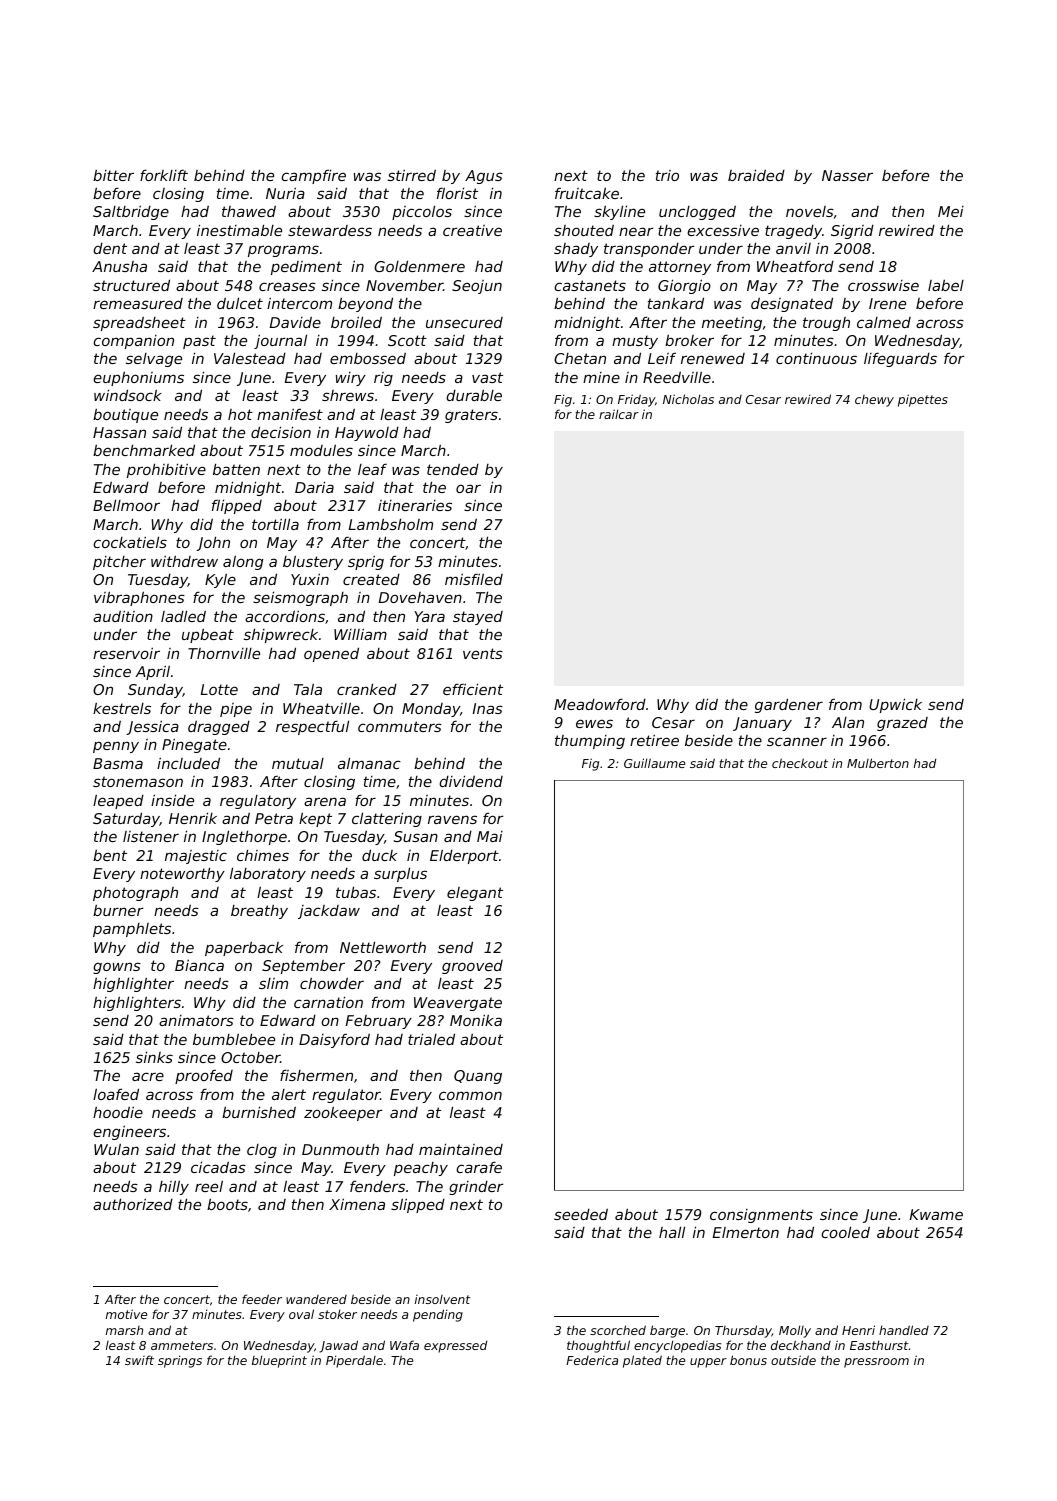 The height and width of the screenshot is (1501, 1057). What do you see at coordinates (180, 1361) in the screenshot?
I see `springs` at bounding box center [180, 1361].
